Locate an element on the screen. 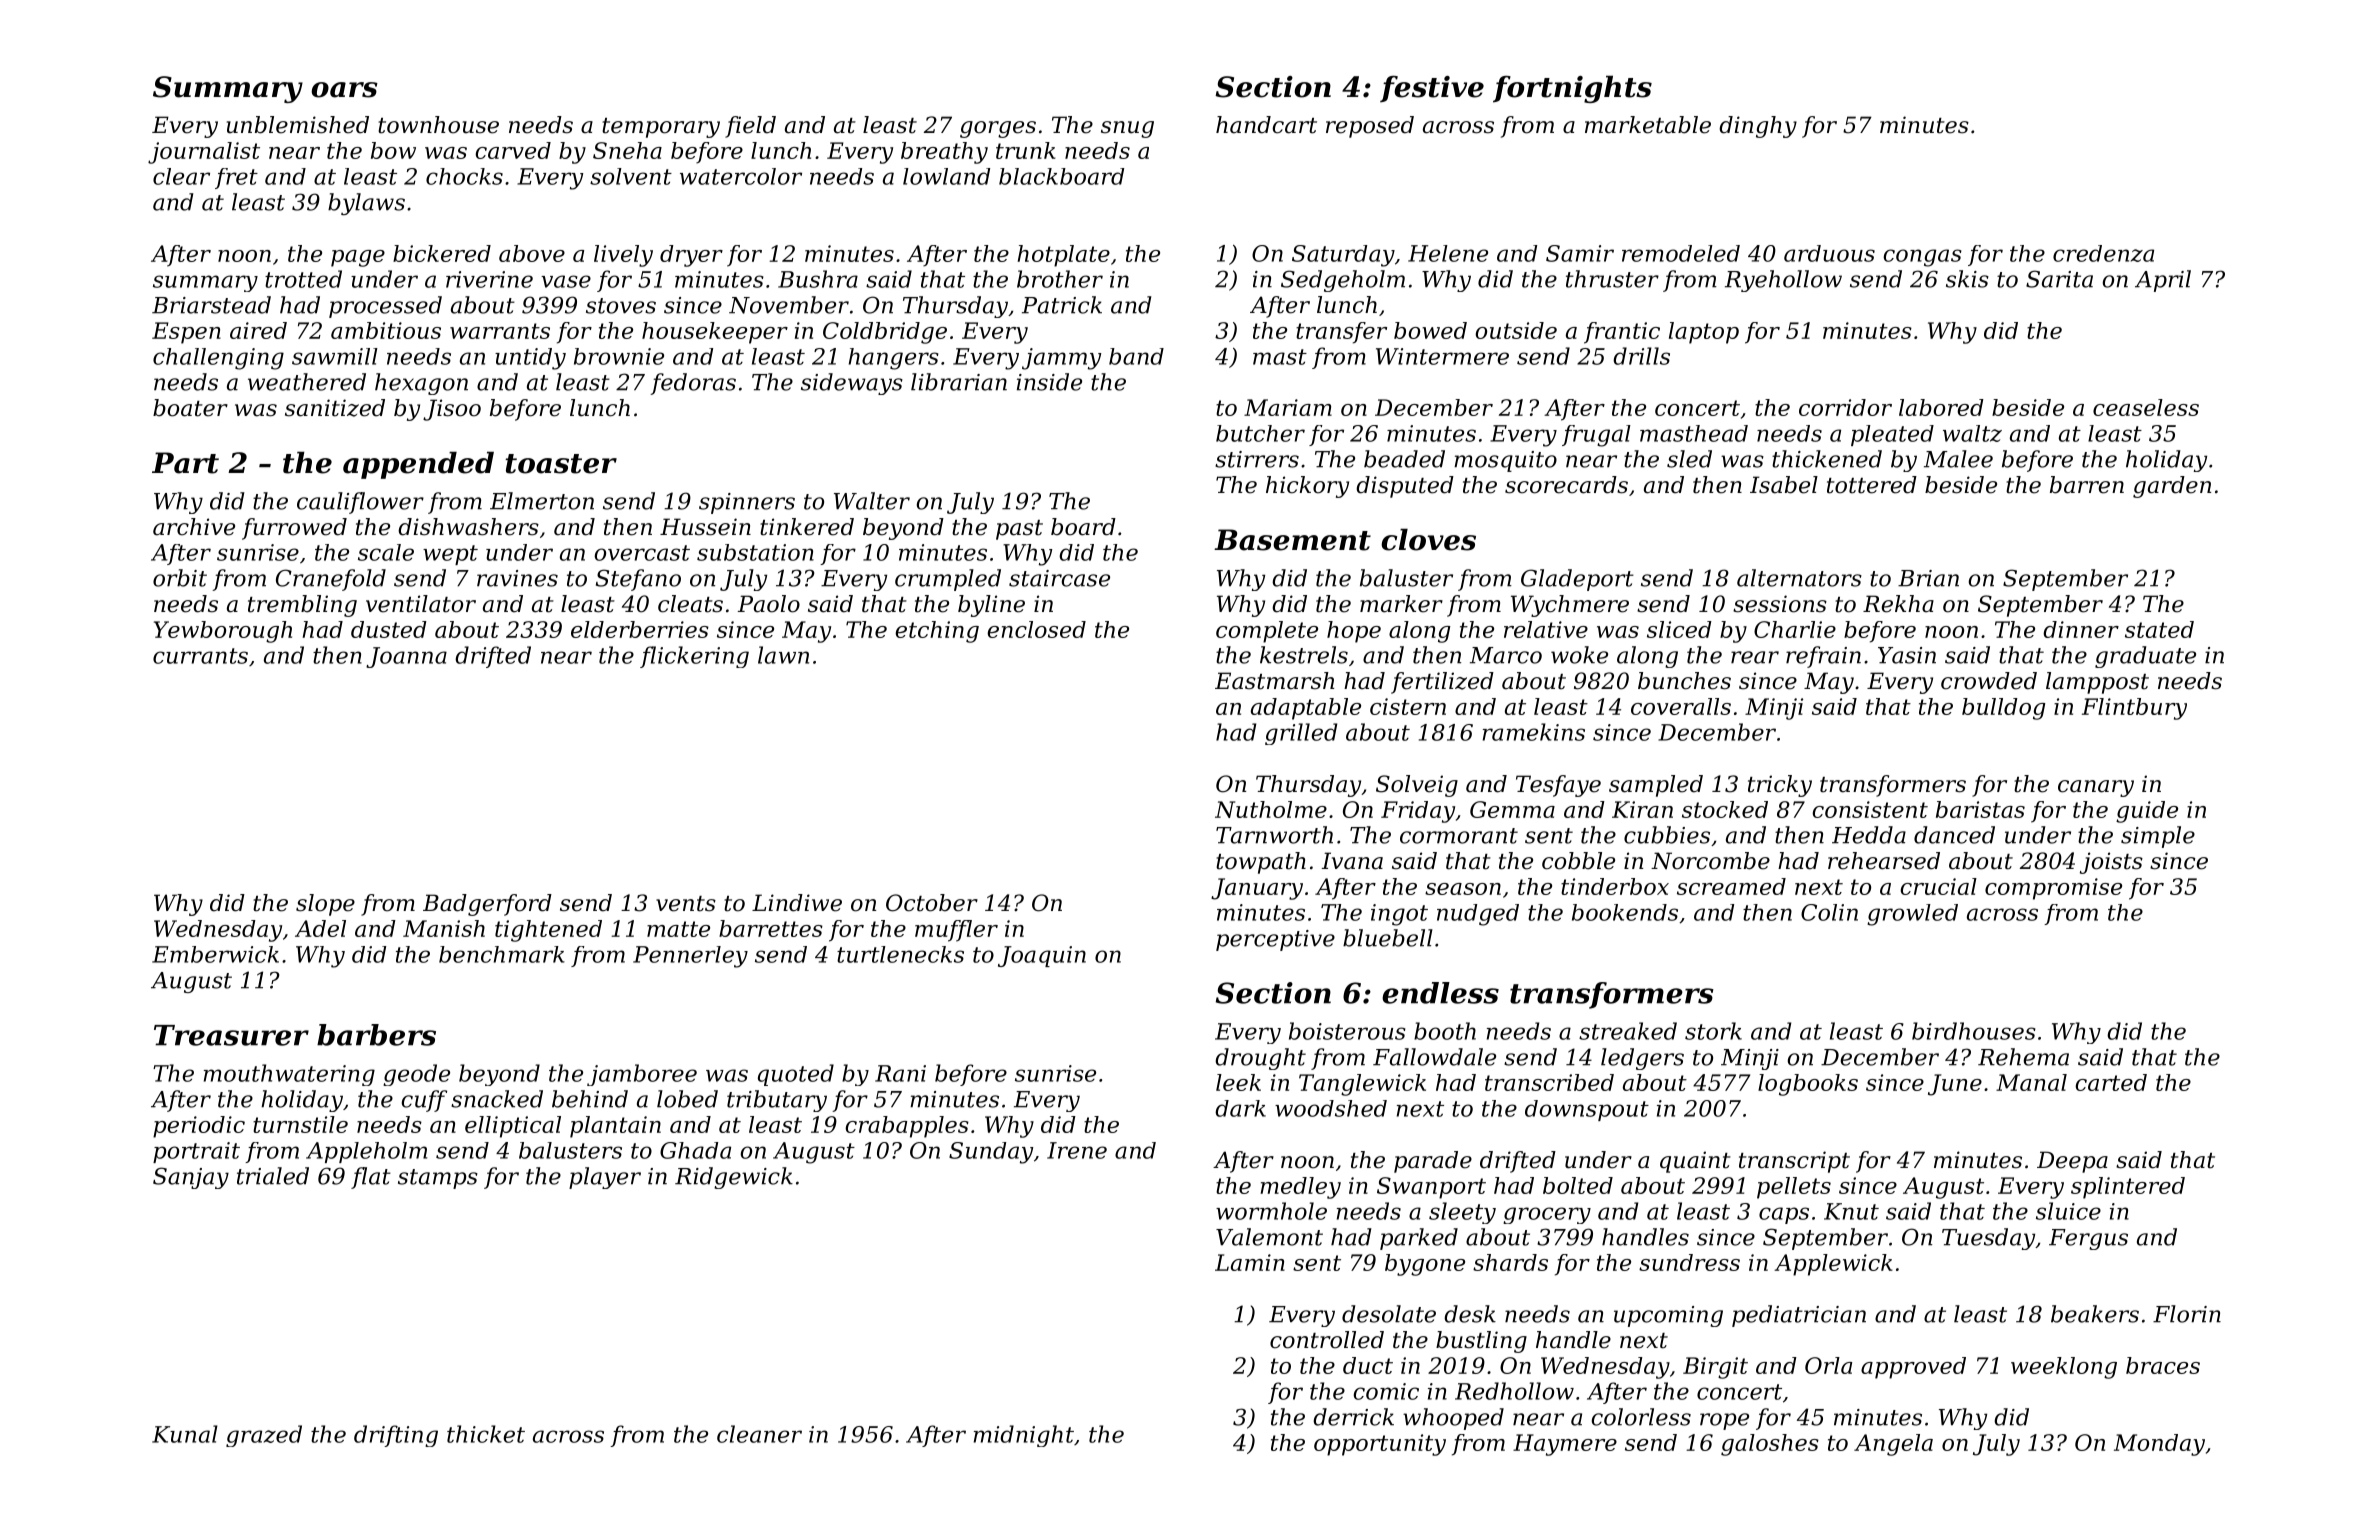 The width and height of the screenshot is (2380, 1540). Briarstead is located at coordinates (211, 305).
